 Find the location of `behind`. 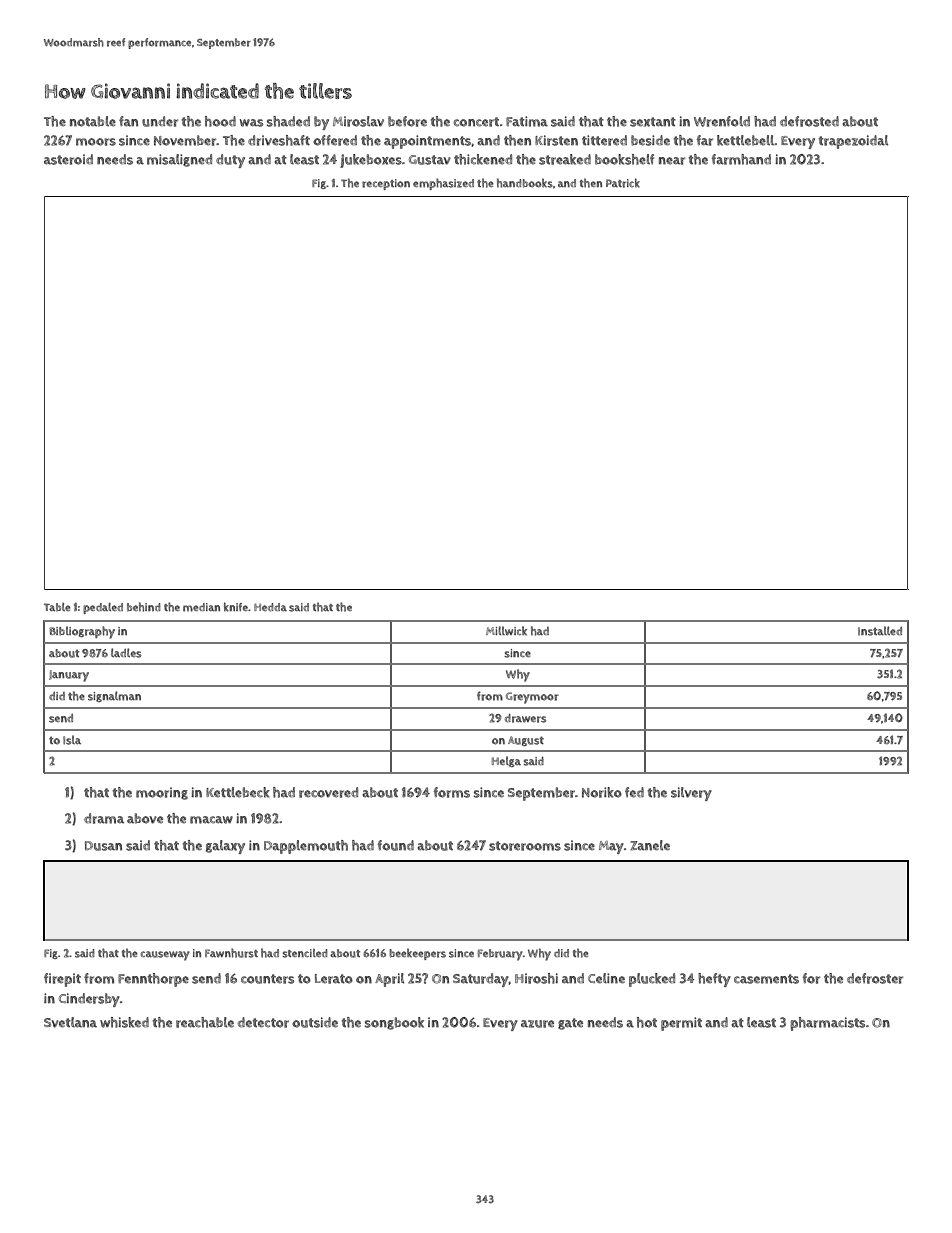

behind is located at coordinates (144, 607).
